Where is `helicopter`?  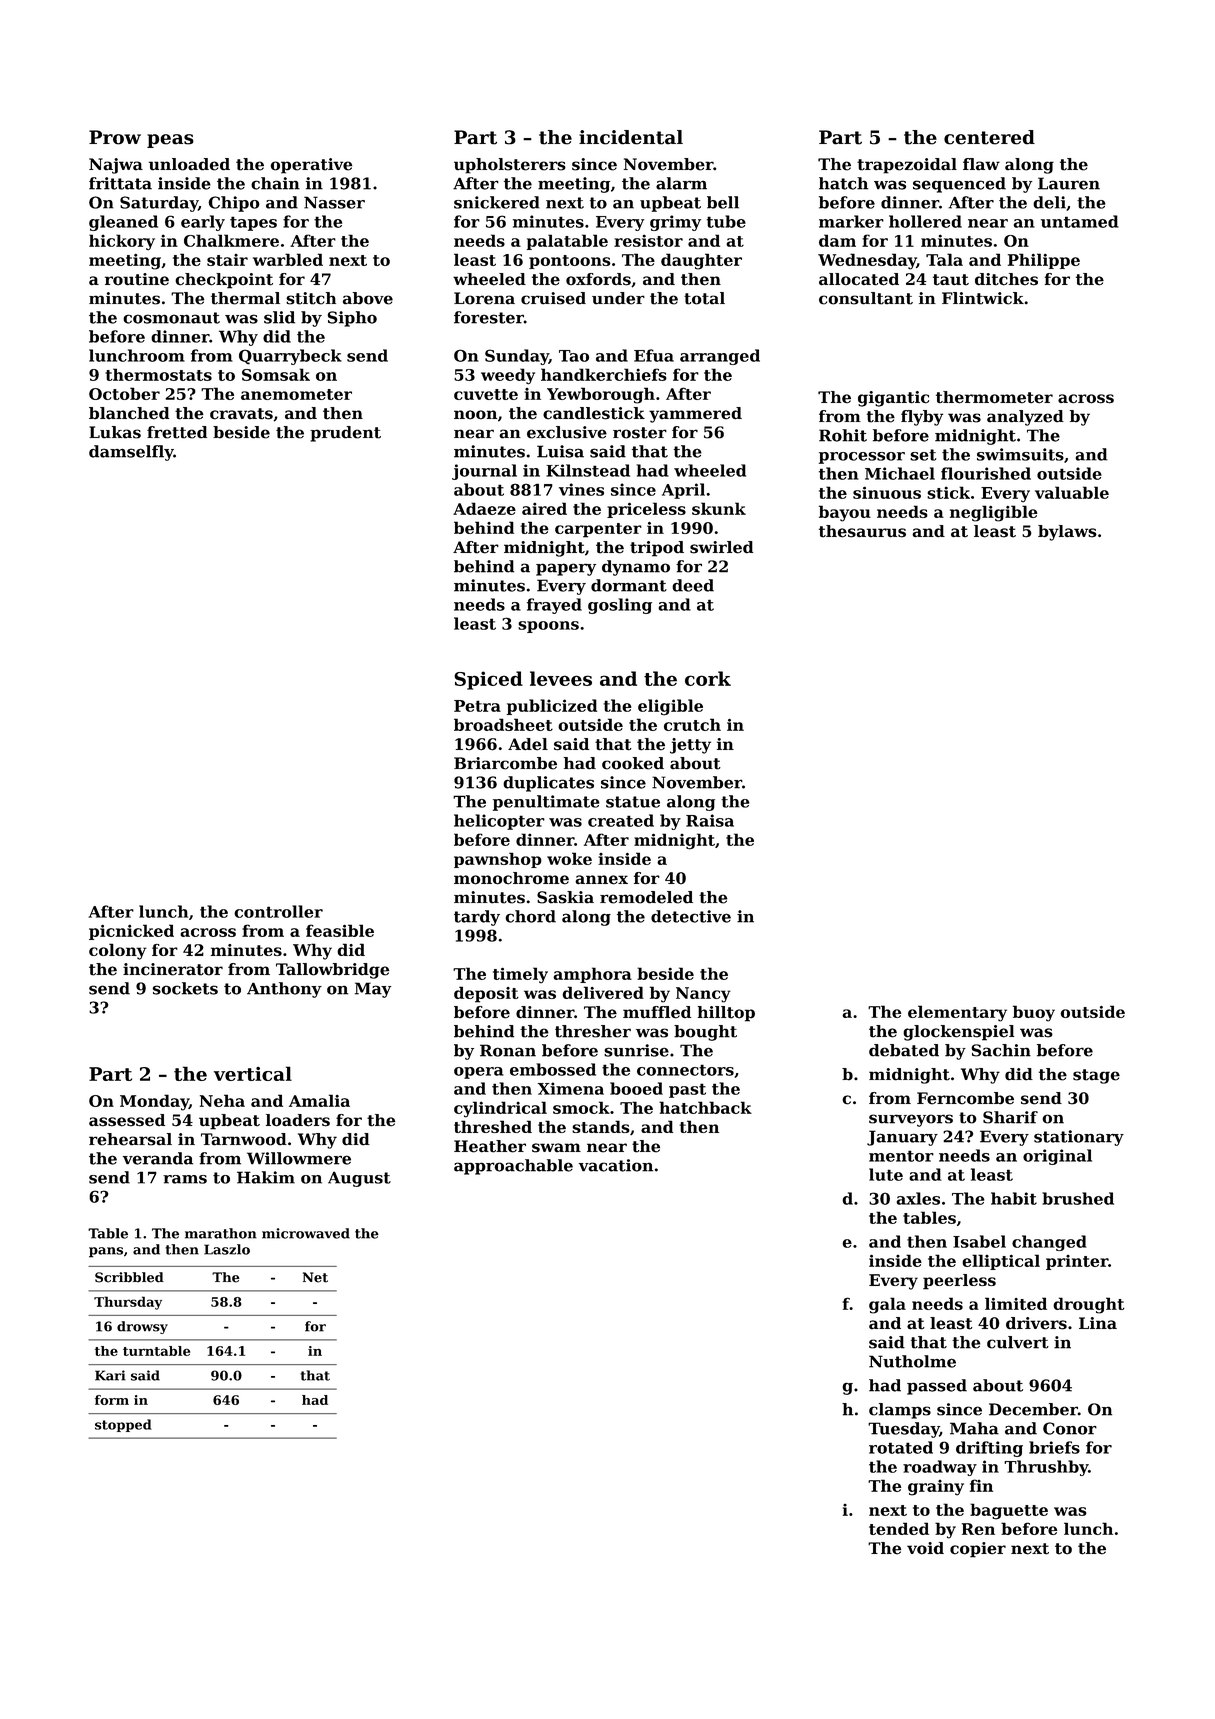
helicopter is located at coordinates (499, 822).
